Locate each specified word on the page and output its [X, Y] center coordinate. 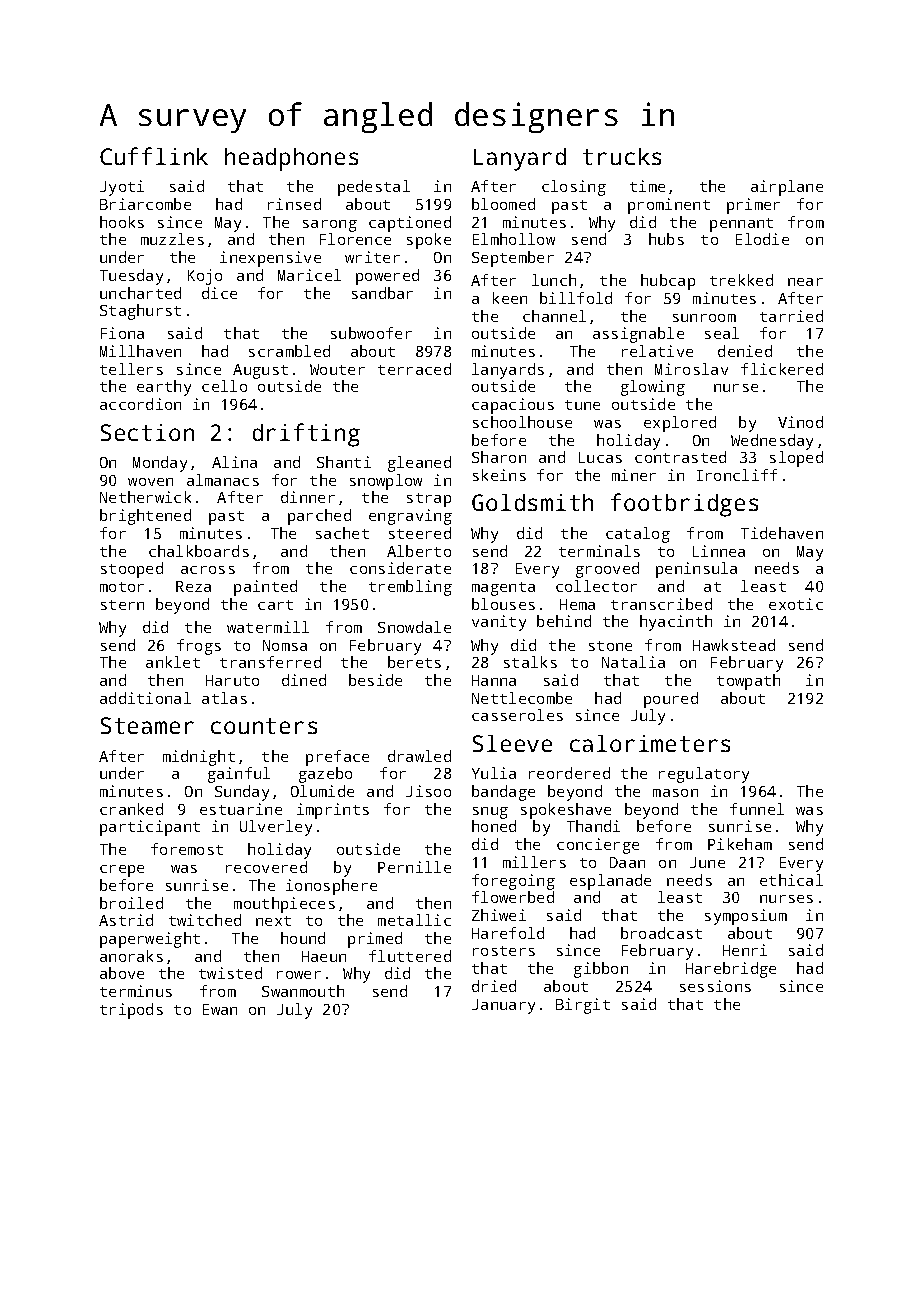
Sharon [499, 457]
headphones [291, 159]
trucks [622, 156]
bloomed [503, 204]
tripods [131, 1011]
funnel [757, 809]
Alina [234, 462]
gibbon [601, 970]
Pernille [414, 867]
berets [414, 662]
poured [671, 700]
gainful [239, 775]
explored [680, 424]
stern [122, 605]
